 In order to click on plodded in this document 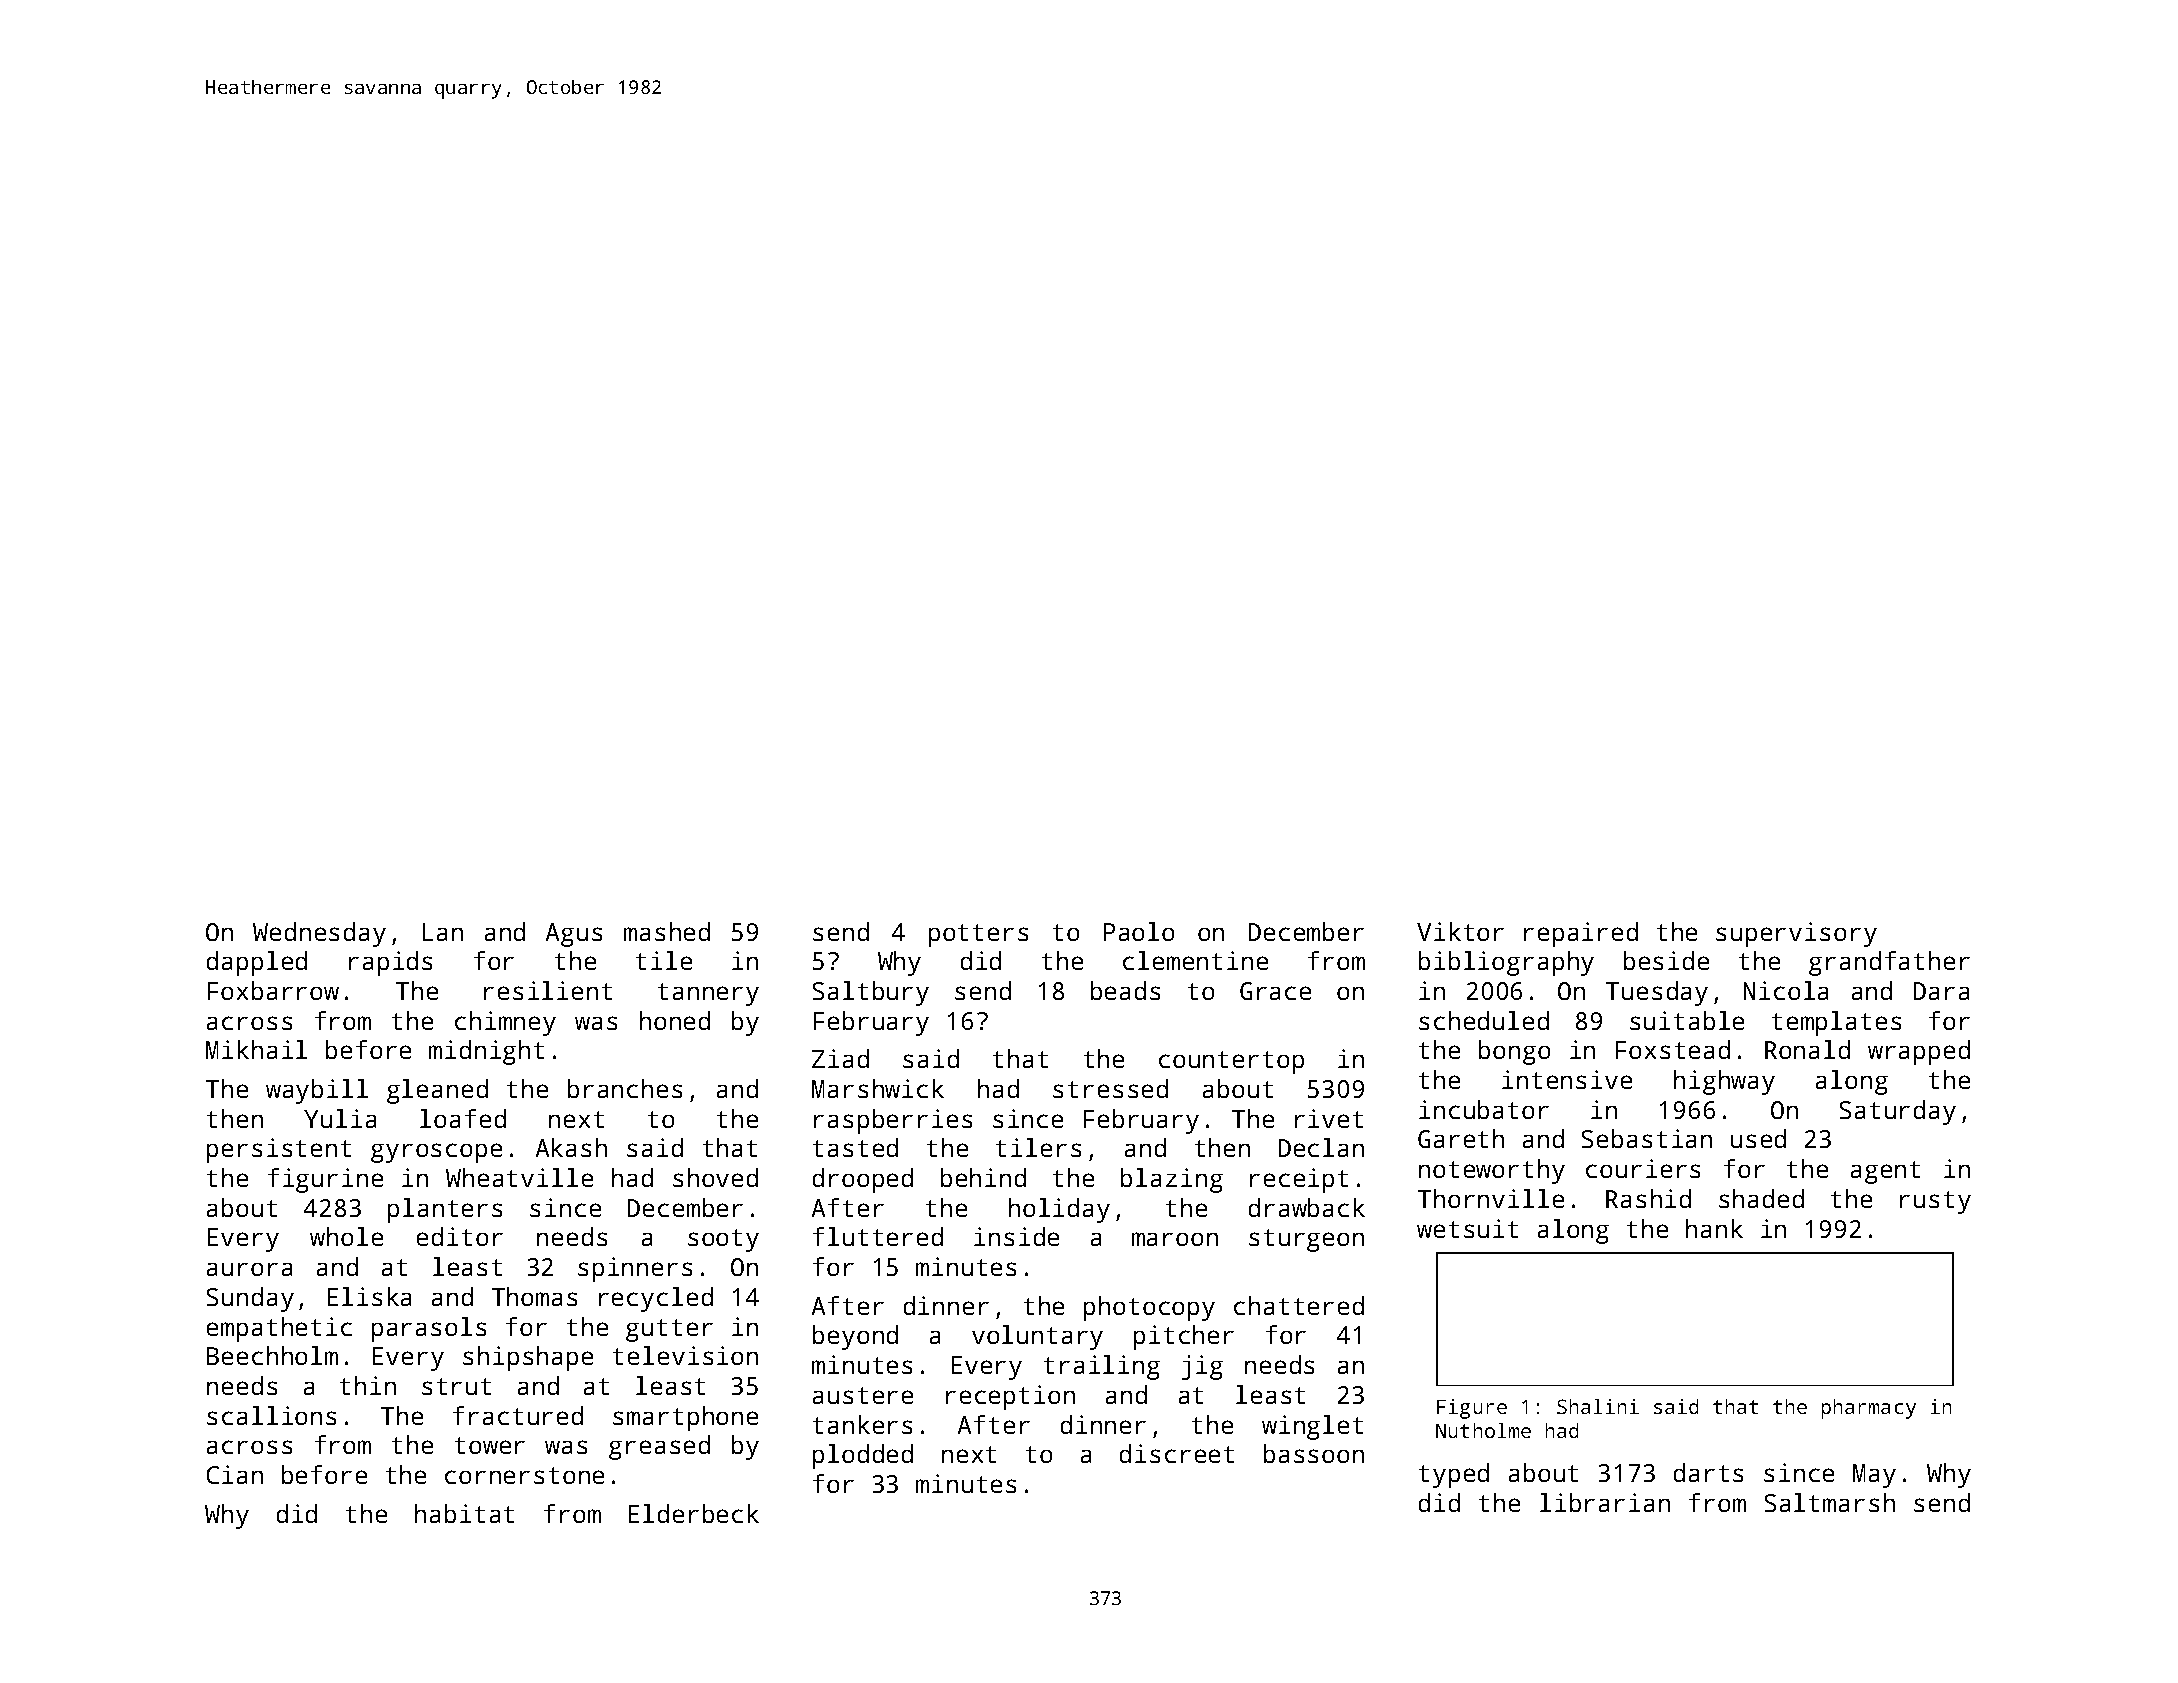, I will do `click(863, 1456)`.
